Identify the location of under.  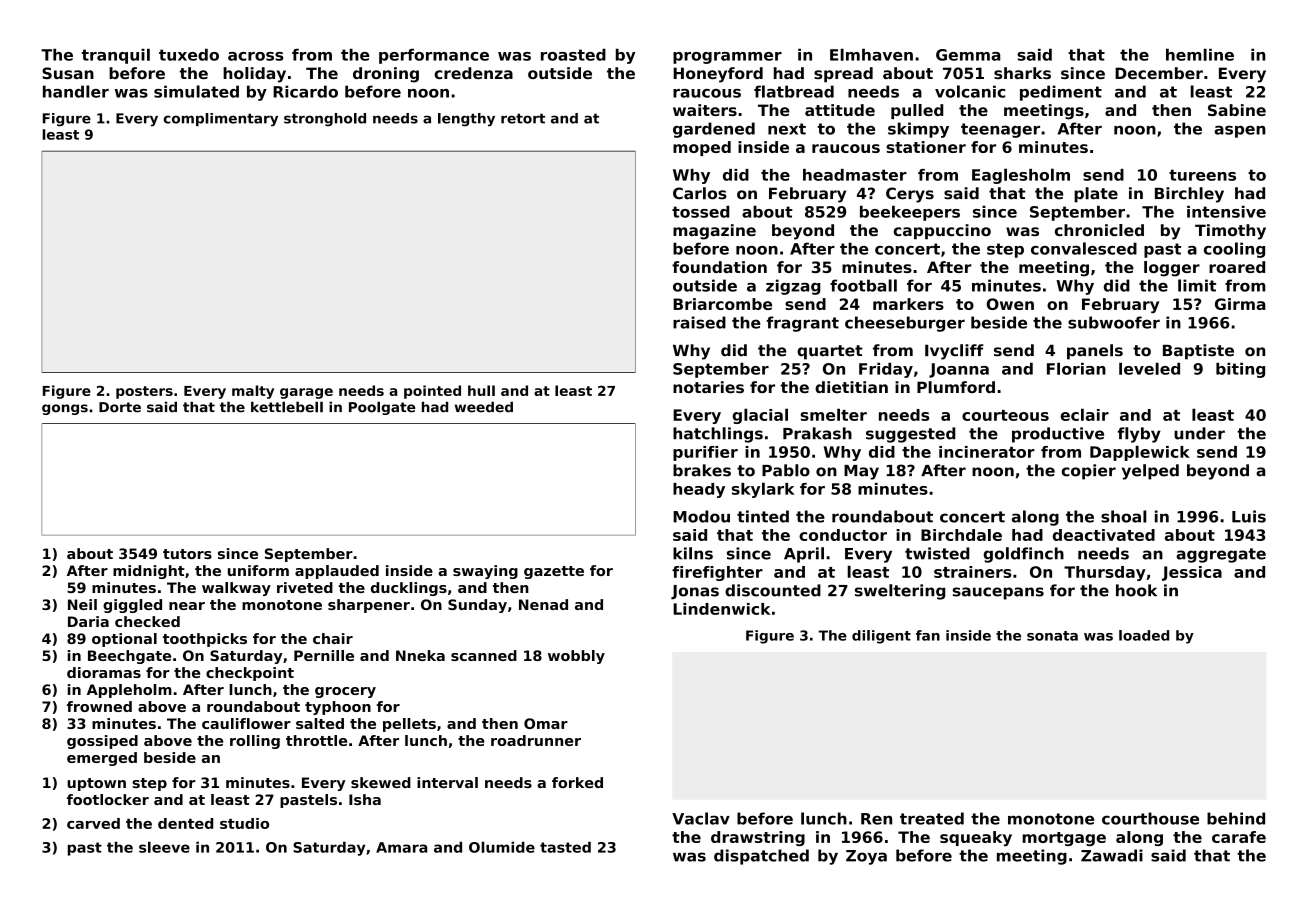
(1199, 433).
